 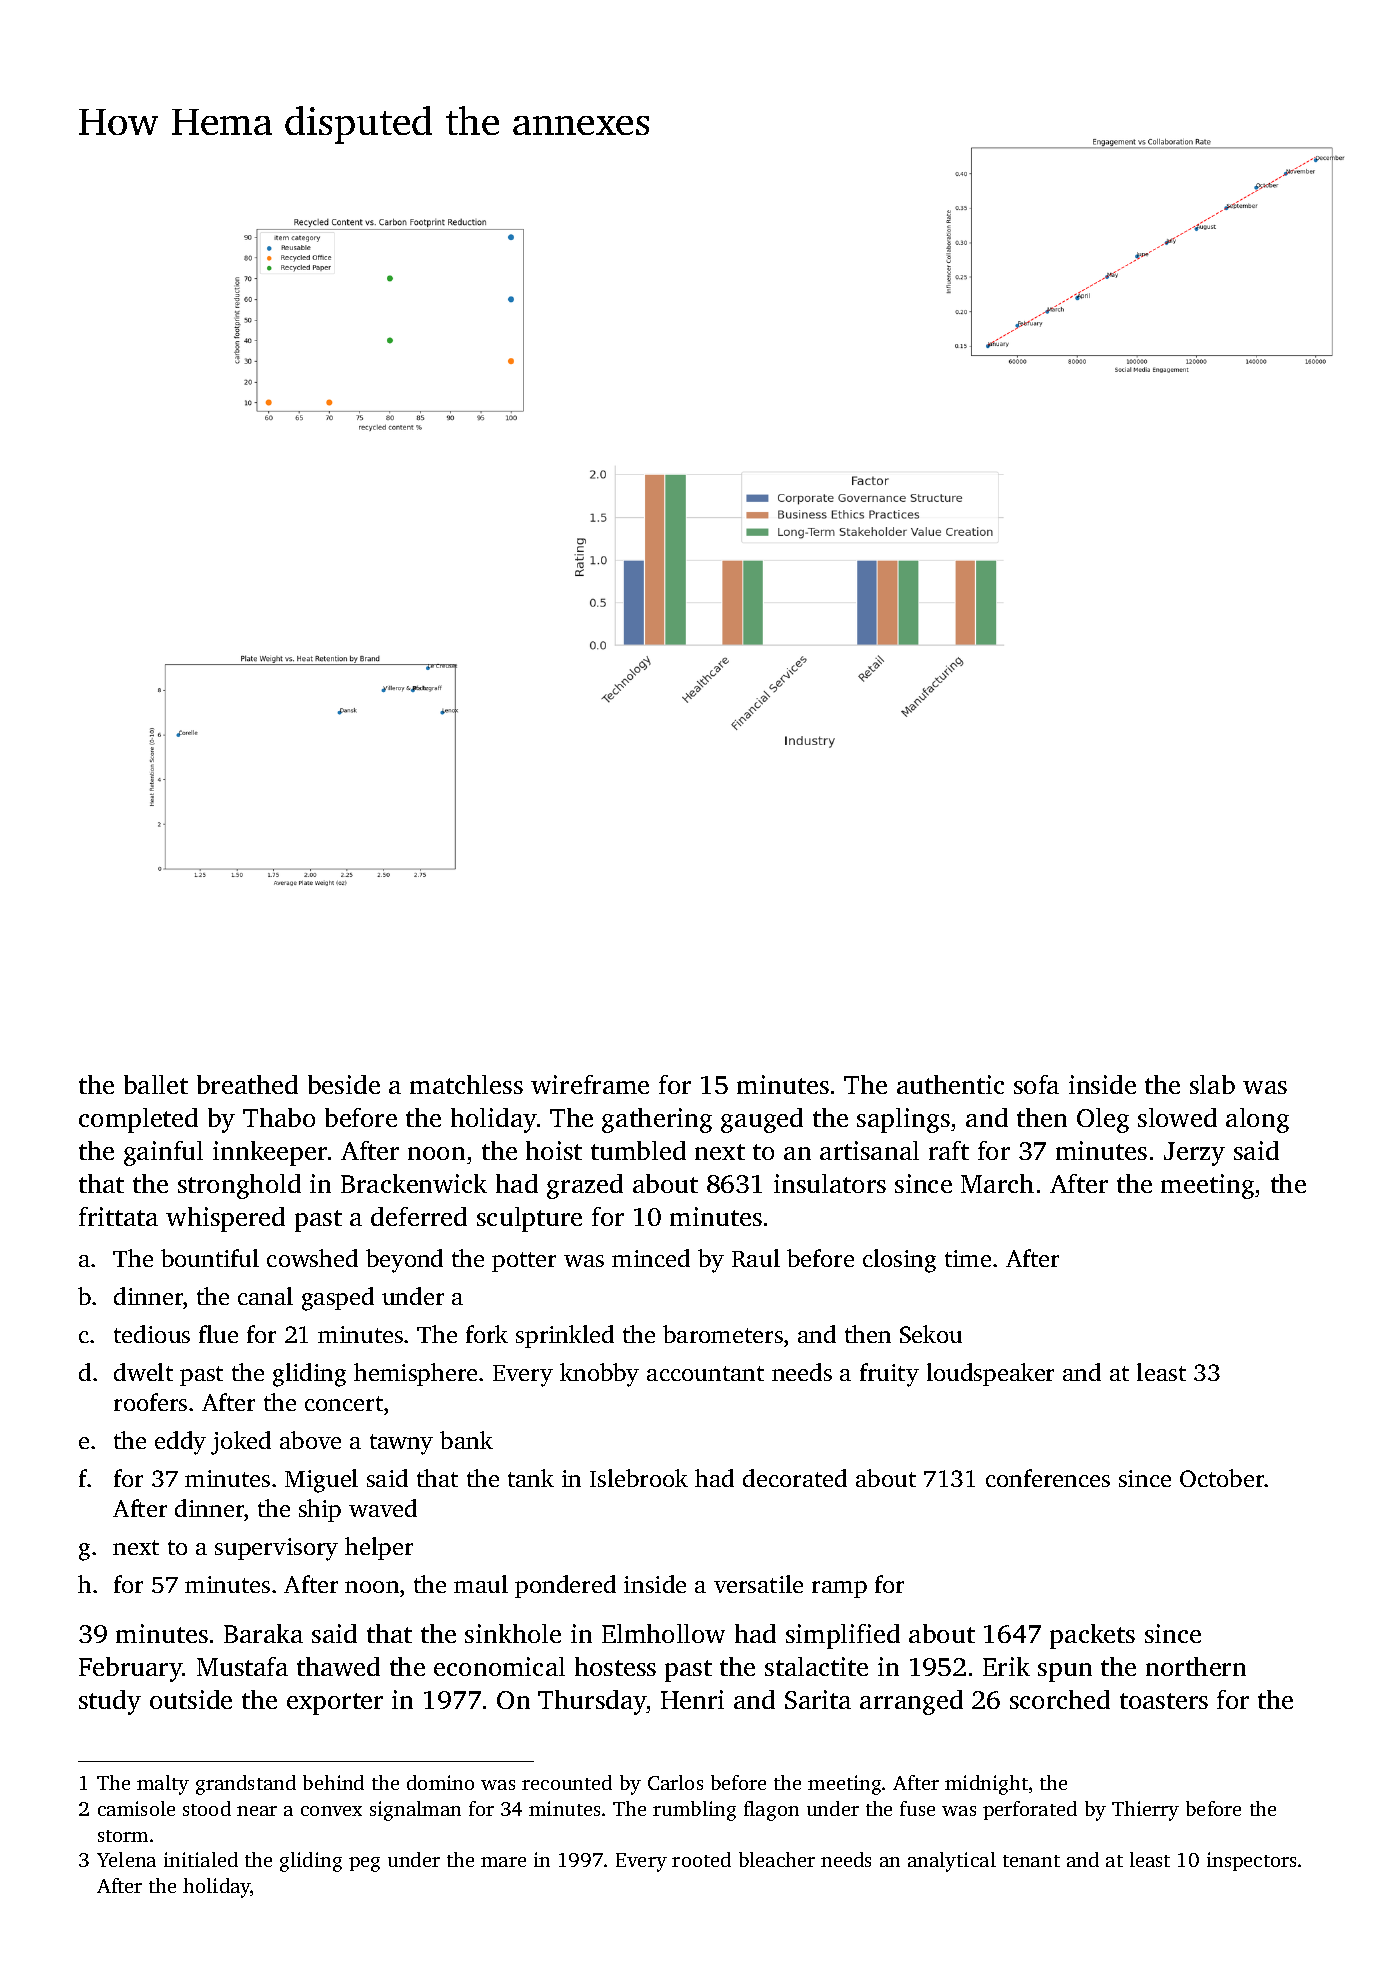 What do you see at coordinates (931, 1334) in the screenshot?
I see `Sekou` at bounding box center [931, 1334].
